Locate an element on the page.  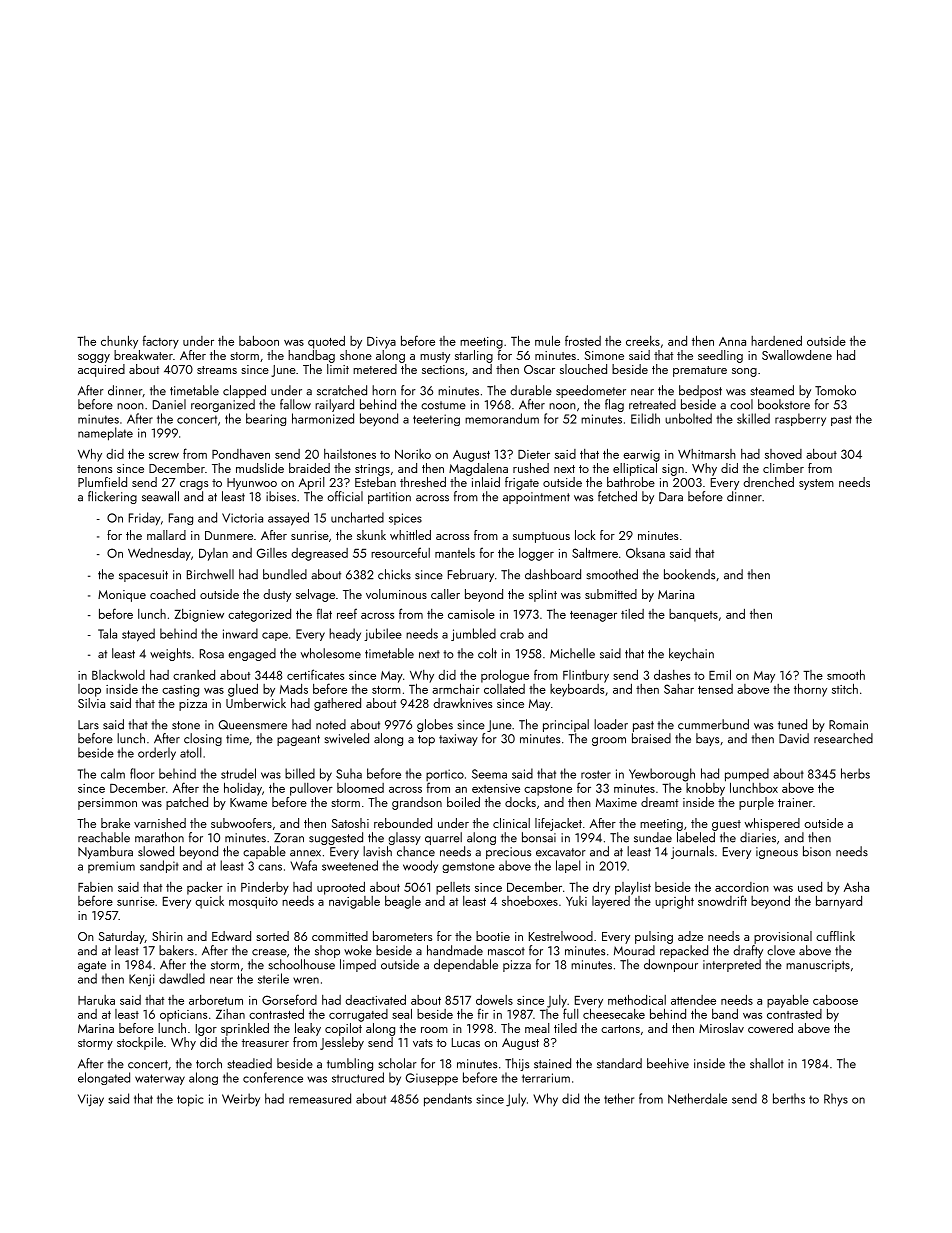
bakers is located at coordinates (176, 950).
